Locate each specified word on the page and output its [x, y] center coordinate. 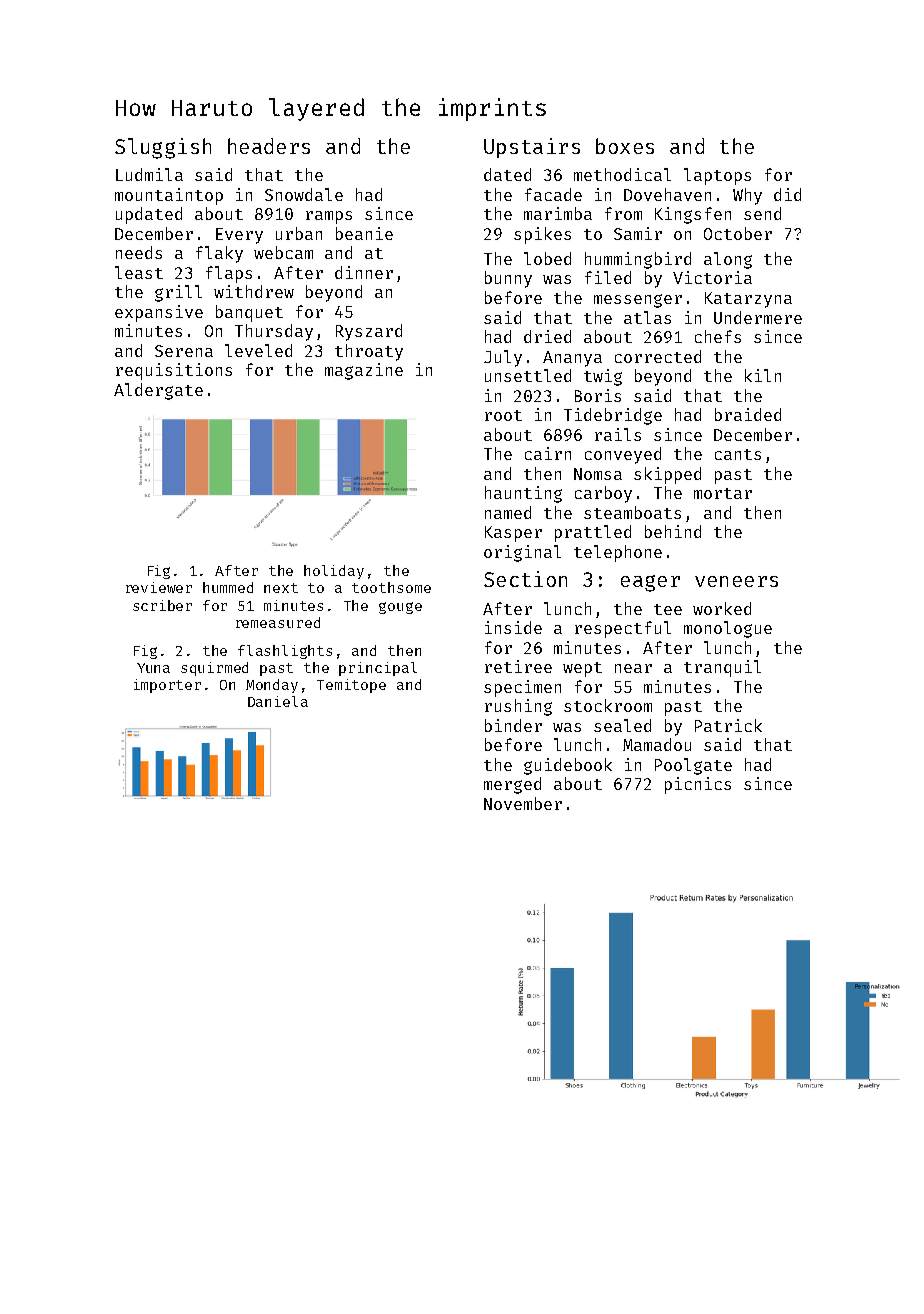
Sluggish [163, 148]
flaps [229, 274]
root [503, 415]
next [281, 588]
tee [668, 609]
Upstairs [532, 148]
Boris [598, 395]
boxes [625, 146]
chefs [718, 336]
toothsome [391, 587]
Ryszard [369, 332]
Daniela [278, 701]
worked [722, 608]
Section [525, 579]
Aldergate [158, 391]
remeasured [278, 622]
